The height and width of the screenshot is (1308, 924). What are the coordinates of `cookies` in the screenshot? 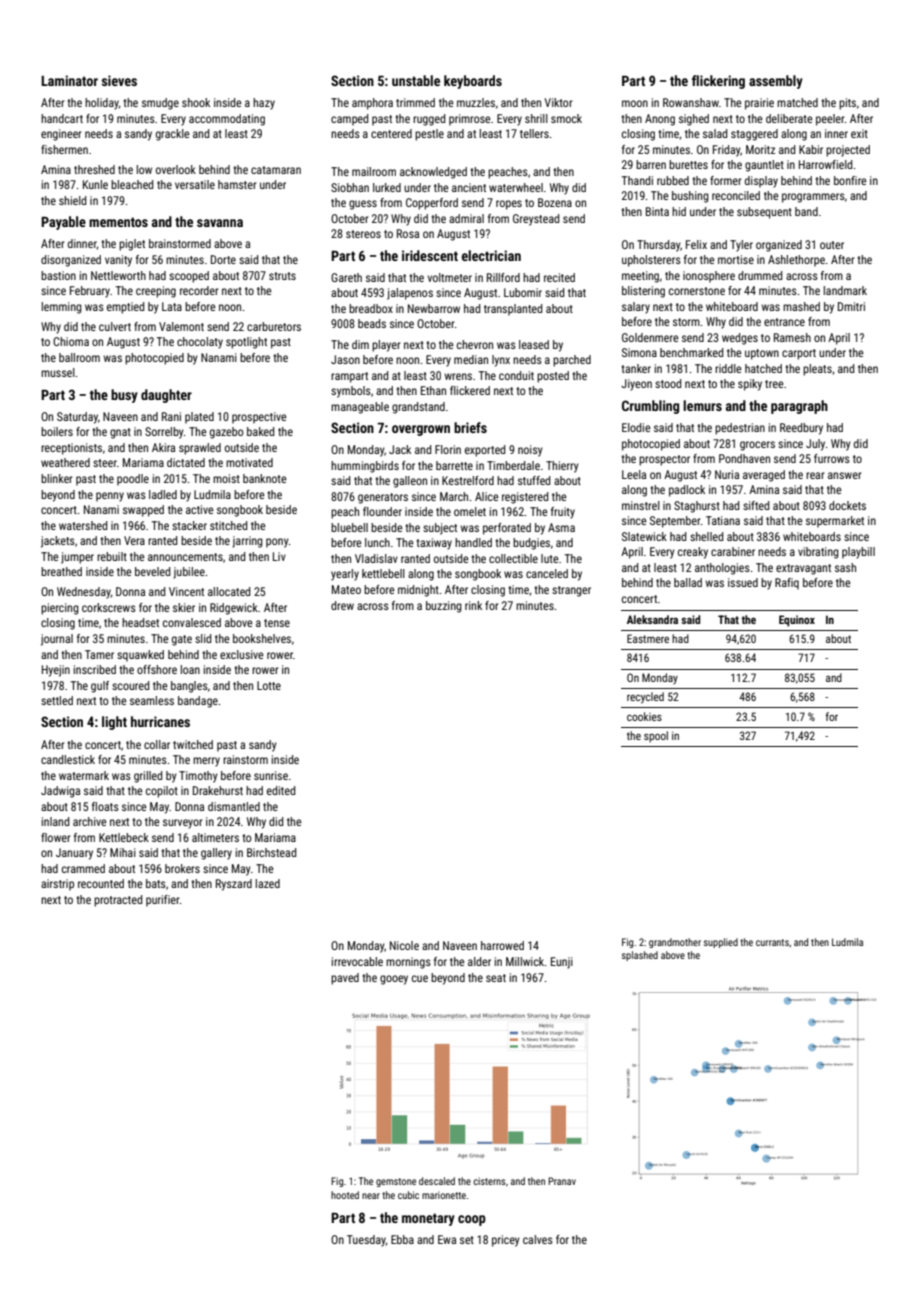 It's located at (644, 716).
